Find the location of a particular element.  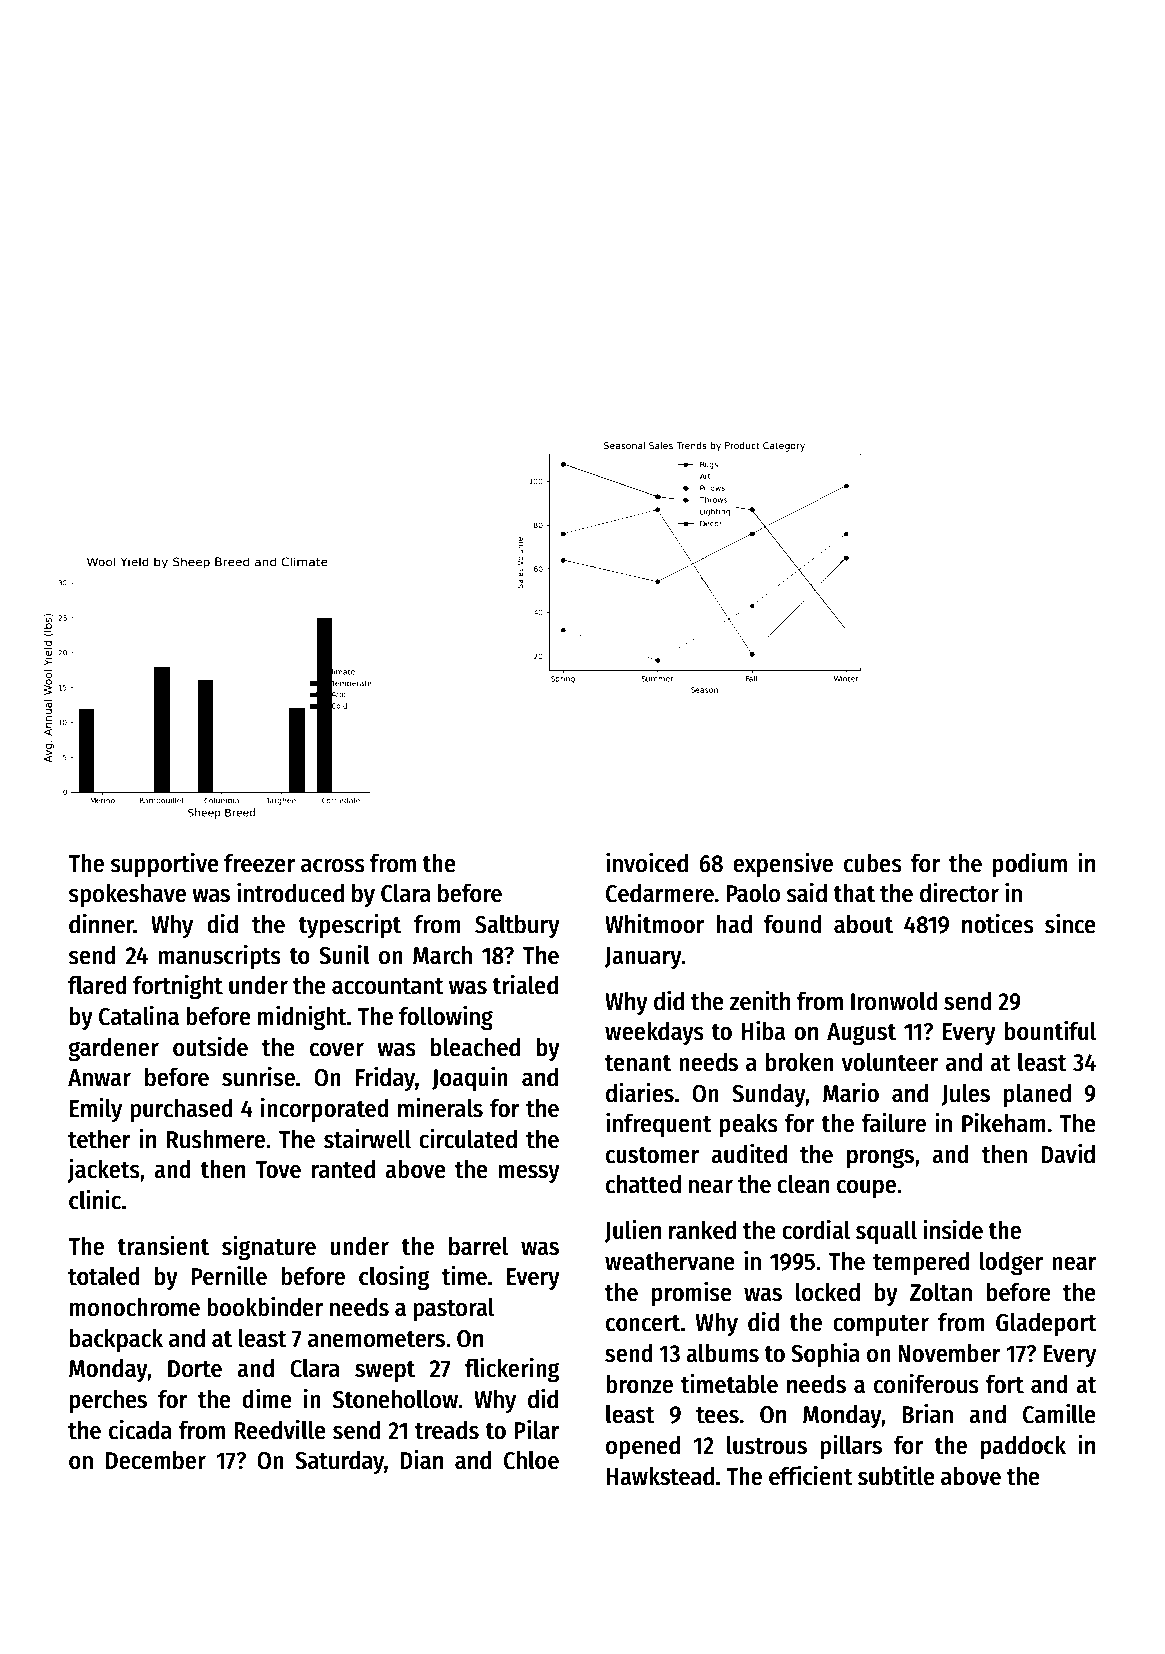

signature is located at coordinates (269, 1248).
